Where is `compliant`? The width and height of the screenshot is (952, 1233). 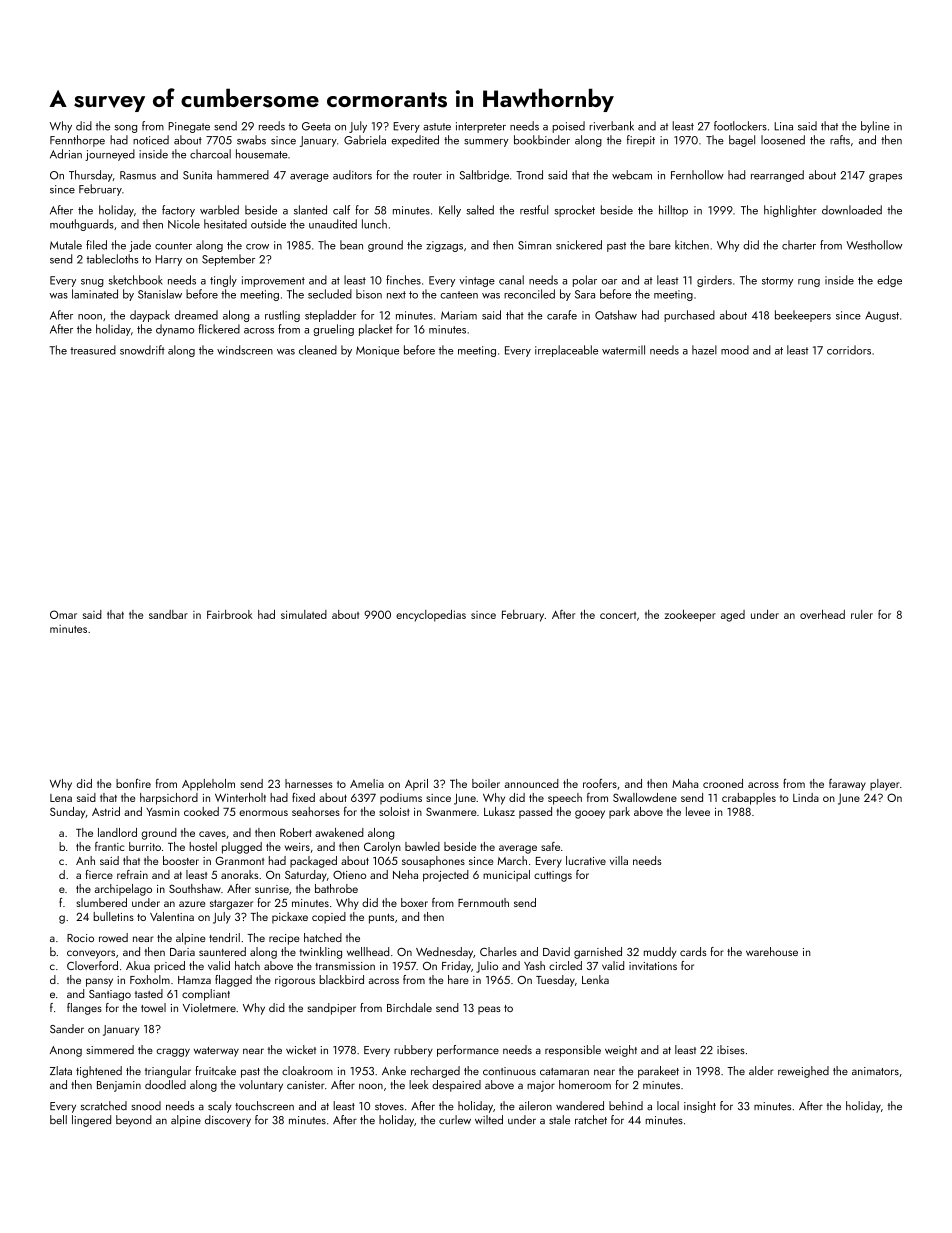 compliant is located at coordinates (206, 995).
